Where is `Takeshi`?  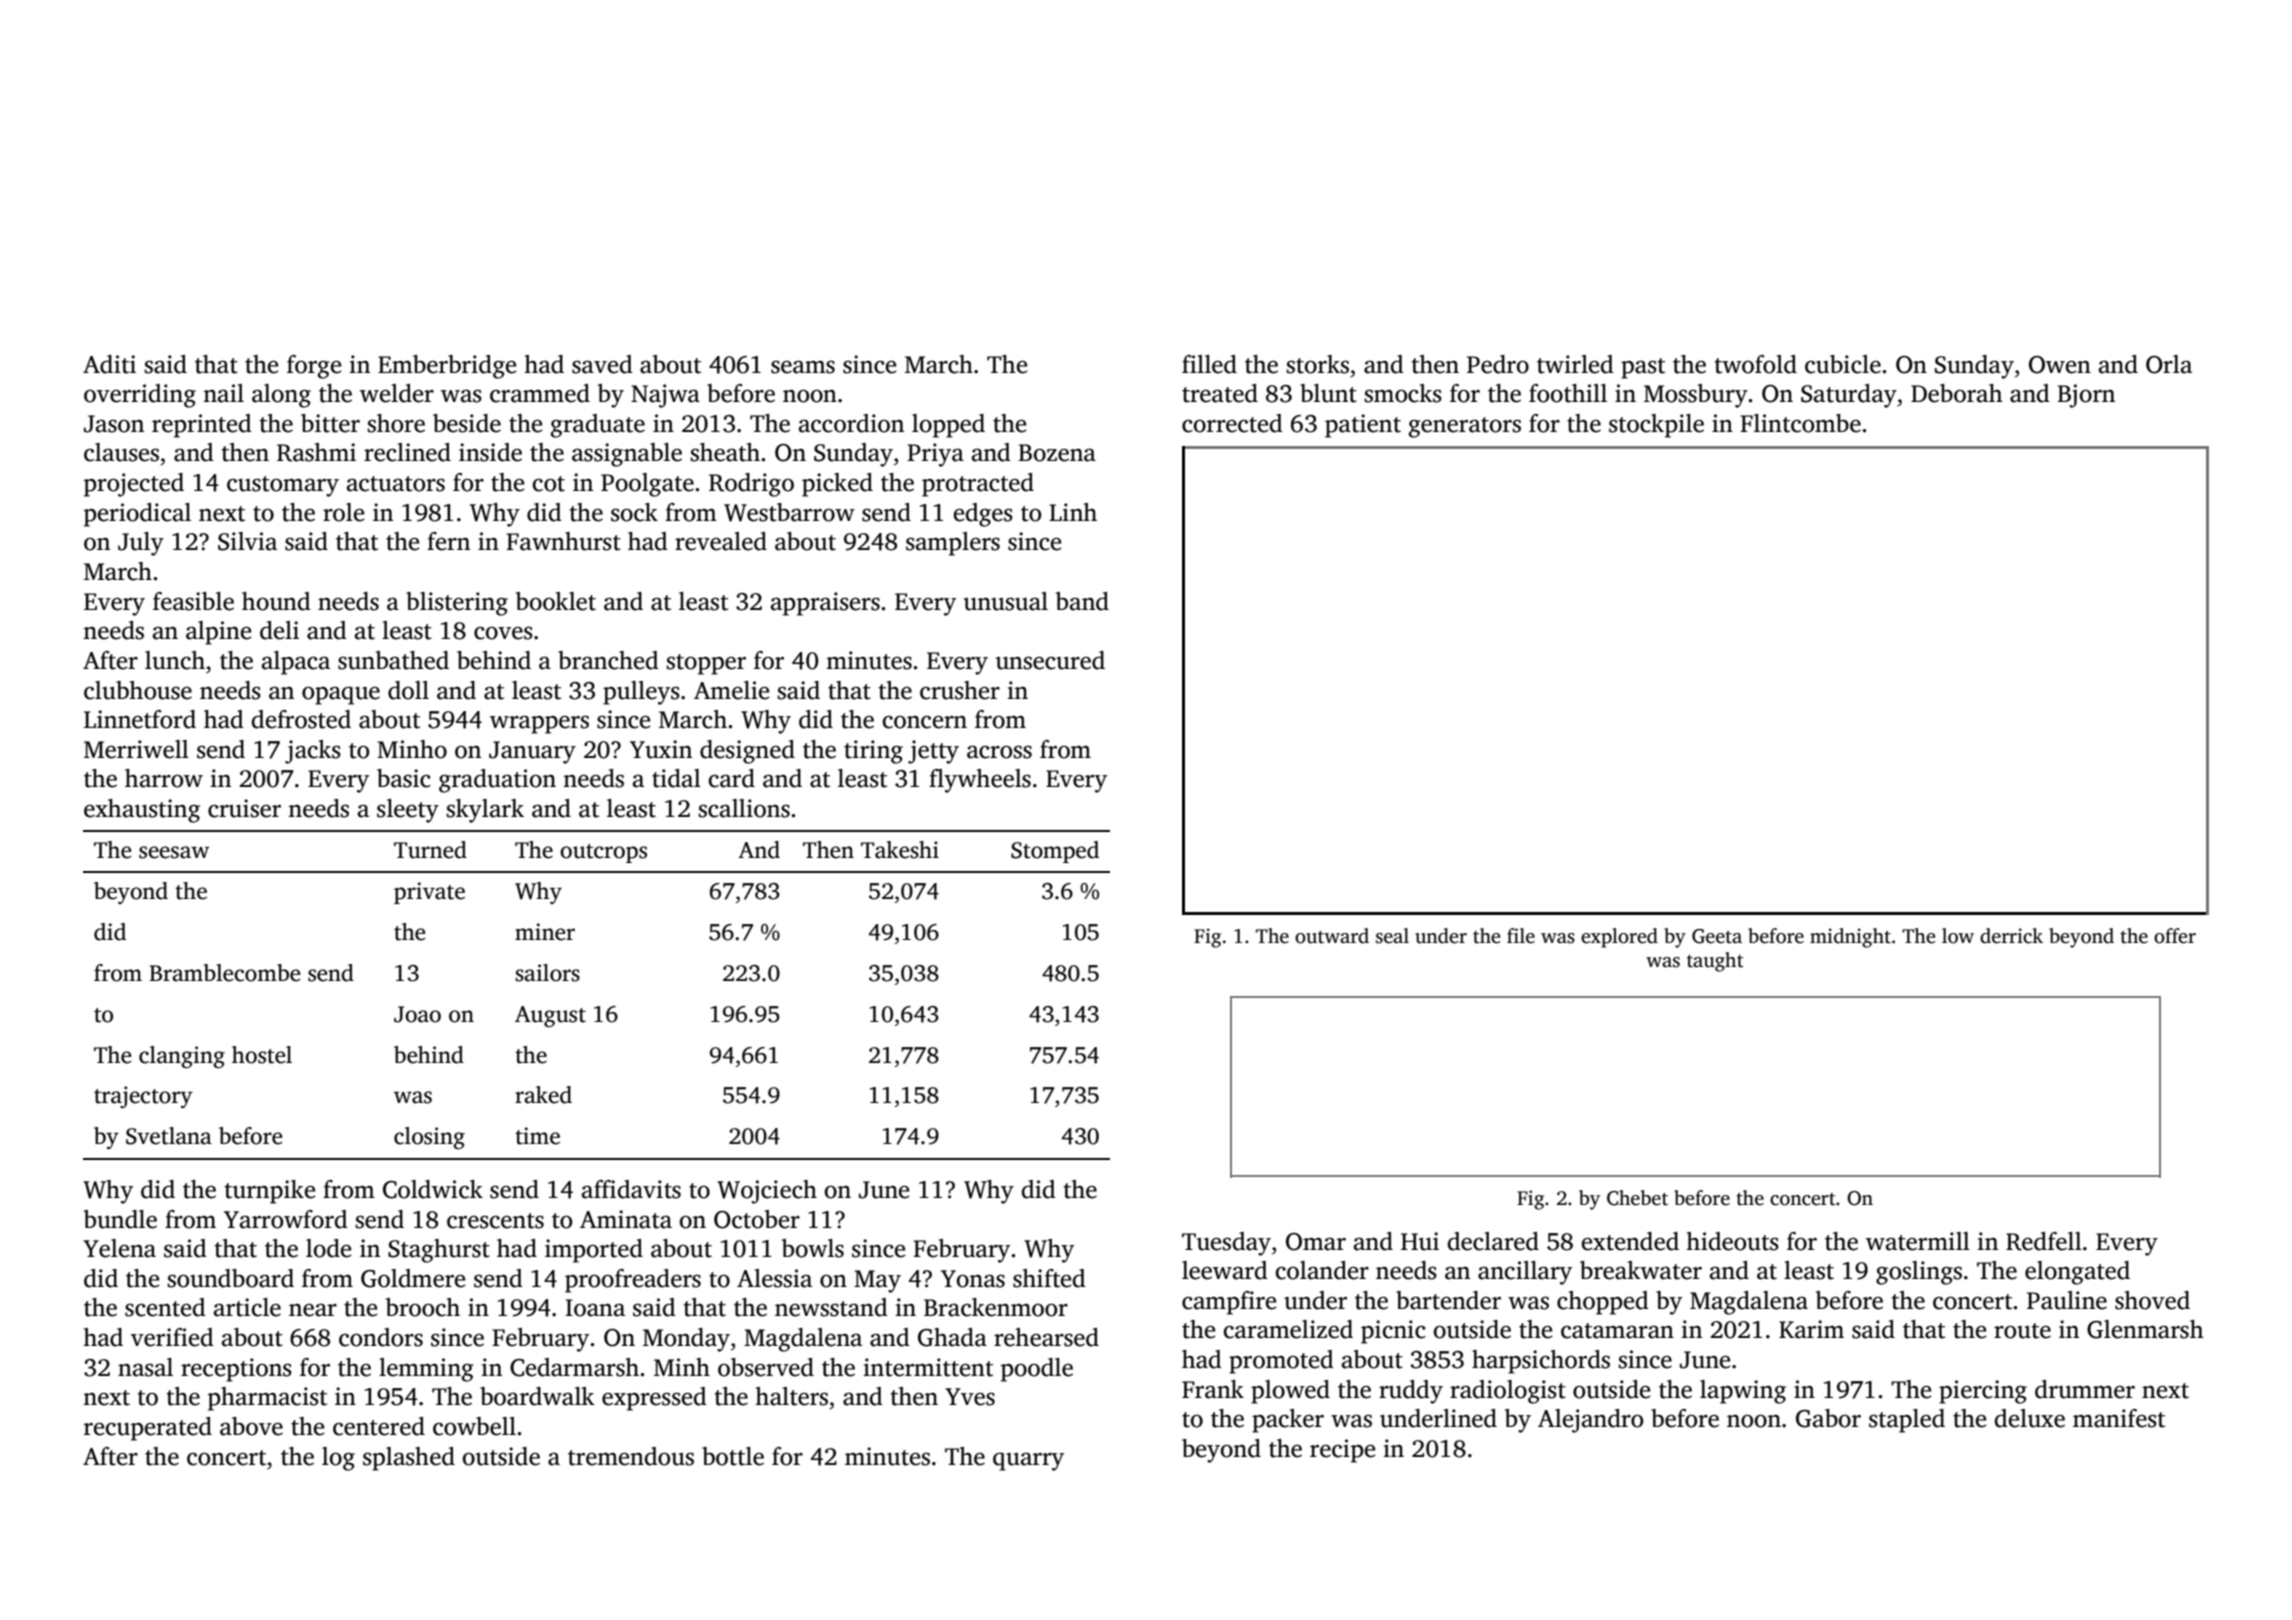 Takeshi is located at coordinates (900, 850).
